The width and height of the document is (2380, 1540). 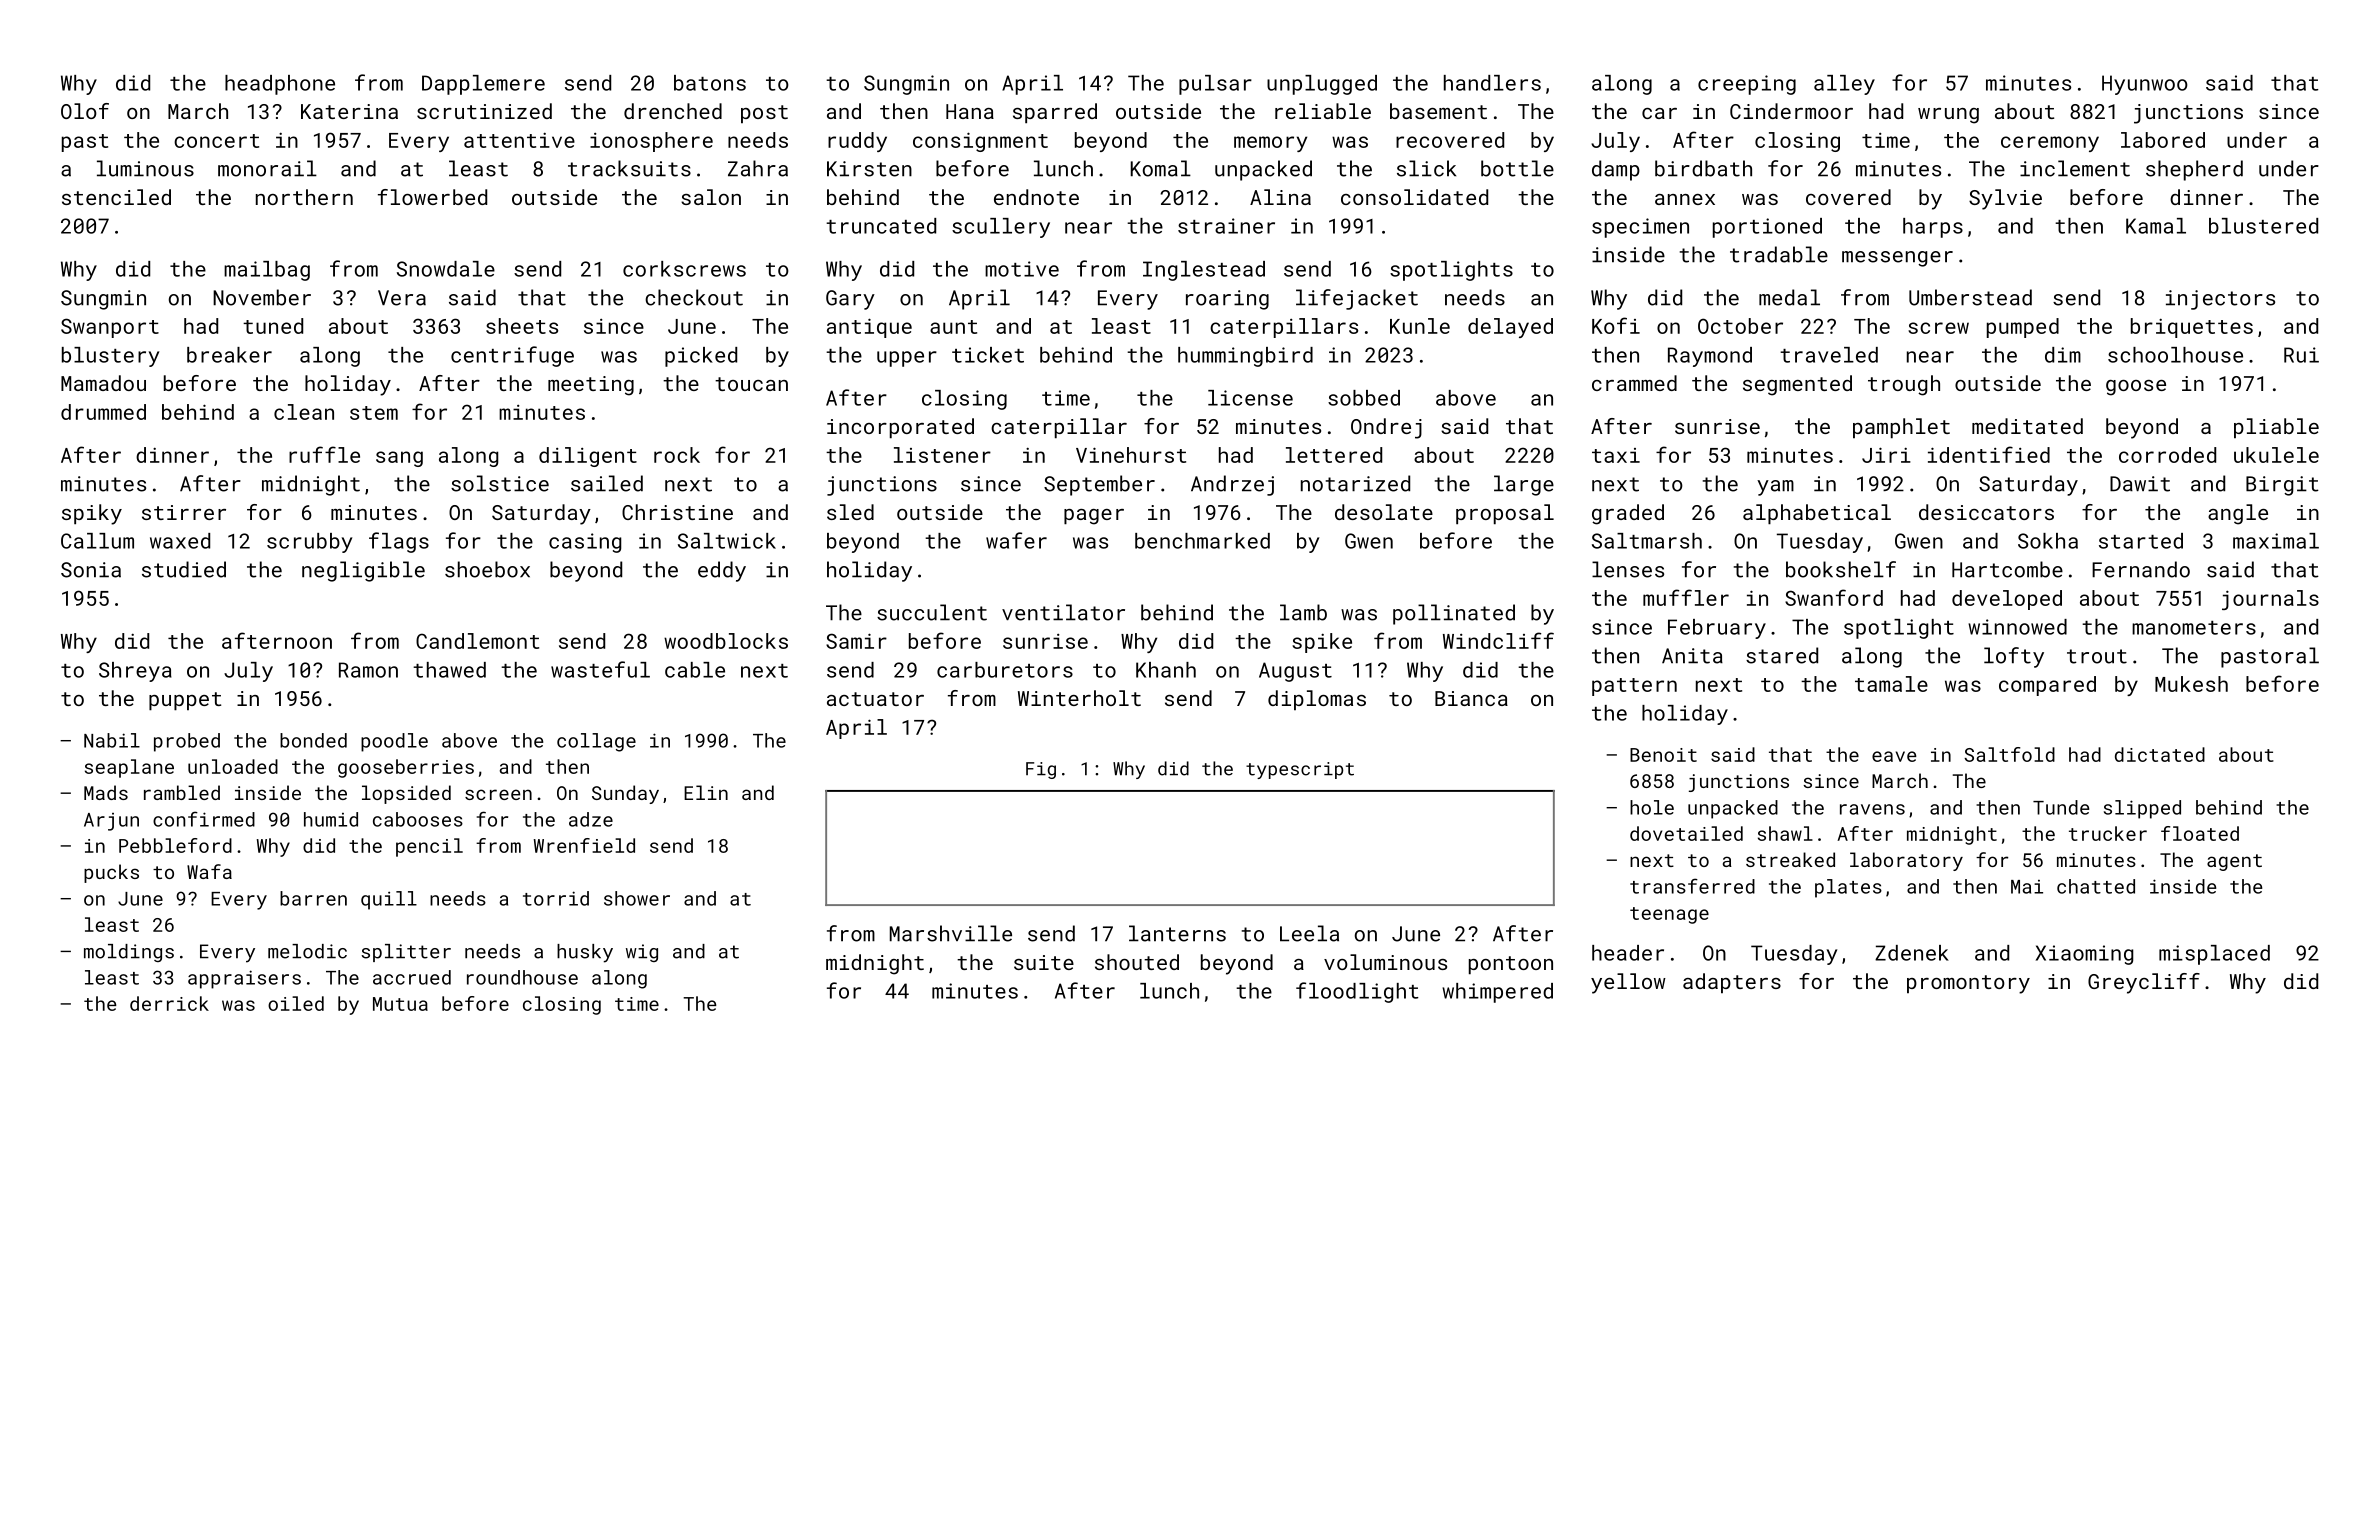 I want to click on wrung, so click(x=1948, y=116).
